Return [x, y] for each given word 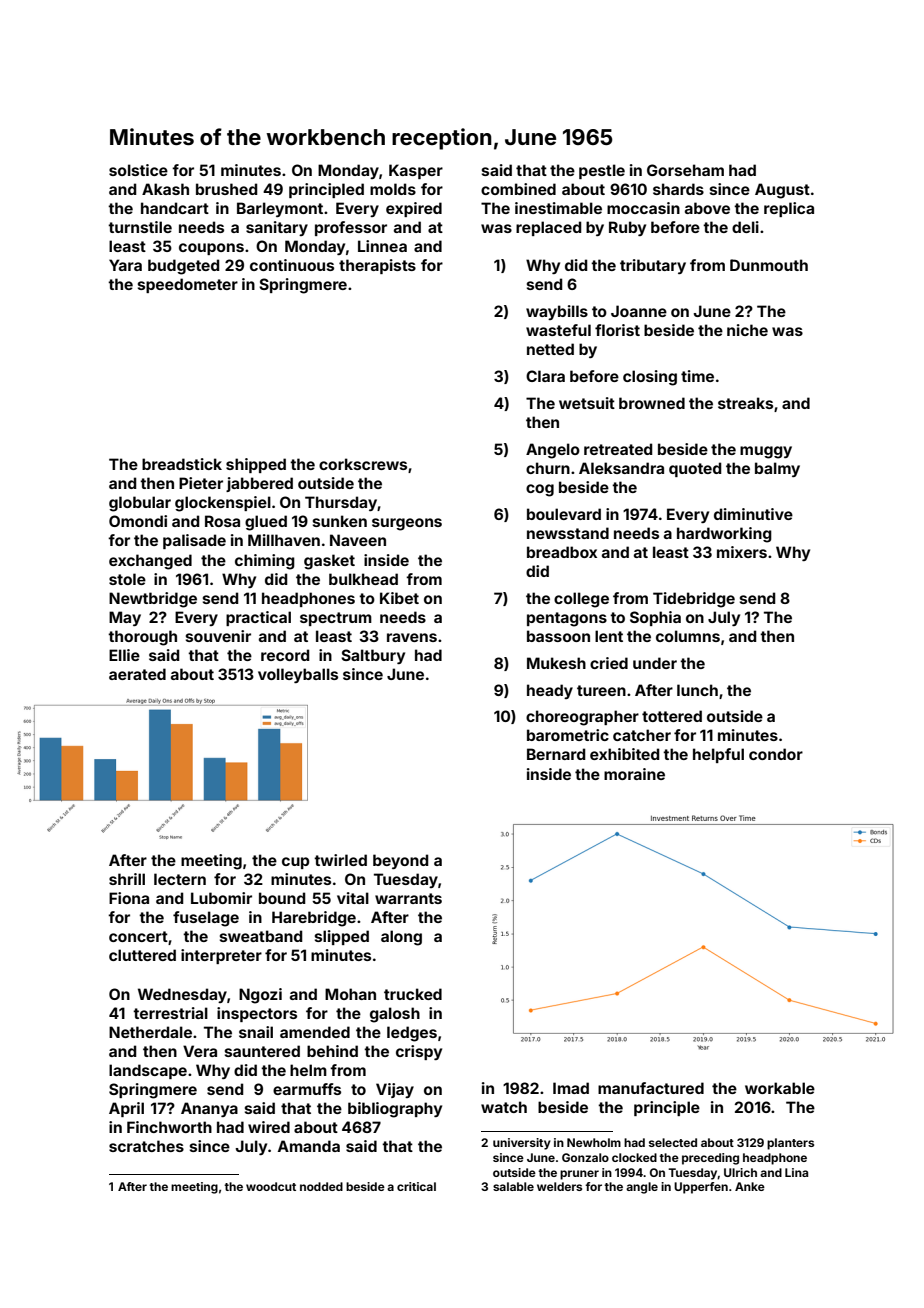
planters [790, 1144]
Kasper [416, 171]
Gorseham [685, 170]
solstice [138, 170]
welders [559, 1186]
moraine [634, 774]
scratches [146, 1146]
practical [258, 618]
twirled [340, 860]
